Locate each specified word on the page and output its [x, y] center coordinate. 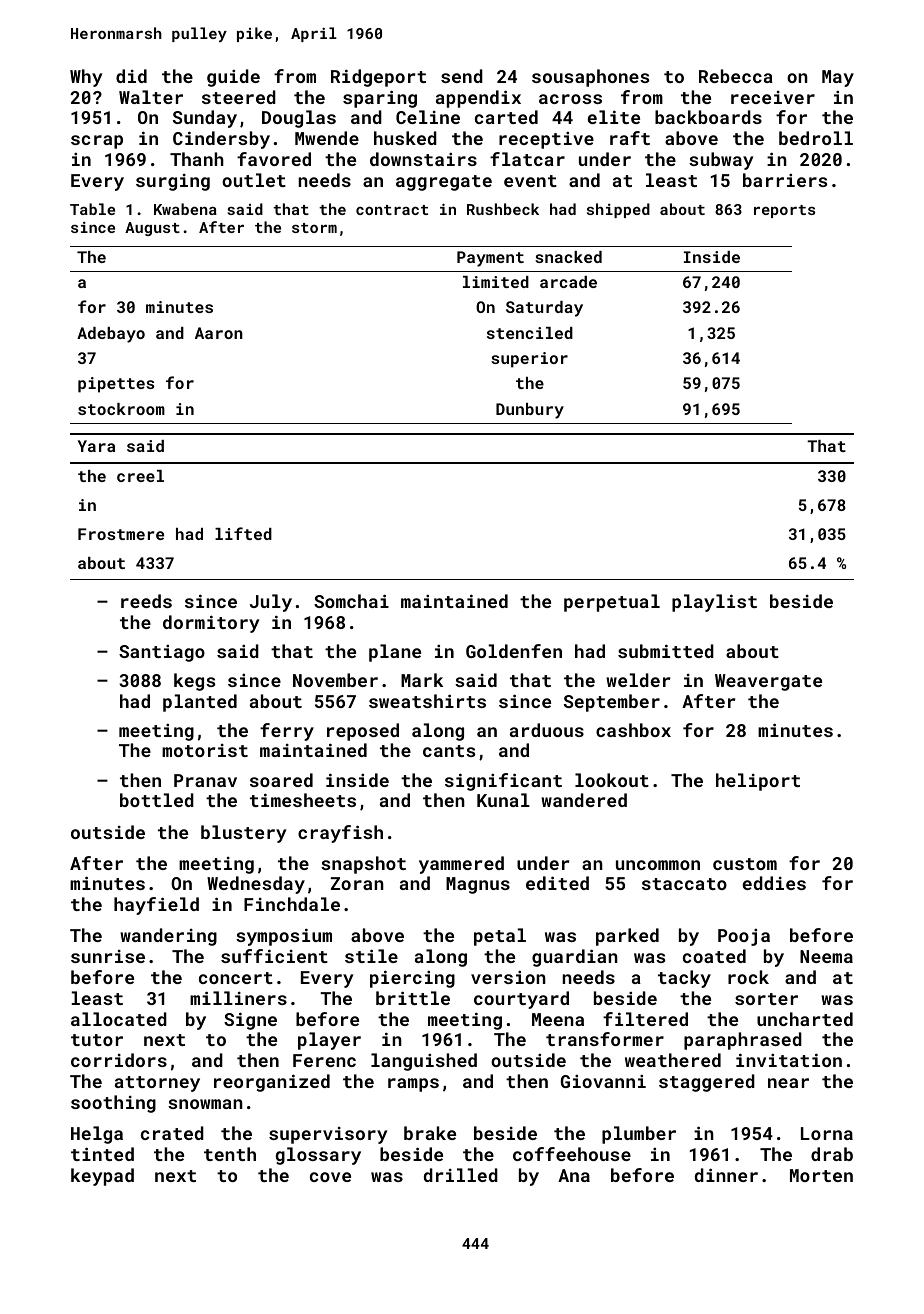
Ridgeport [378, 78]
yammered [461, 865]
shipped [618, 210]
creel [140, 476]
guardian [575, 958]
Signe [250, 1021]
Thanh [197, 159]
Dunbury [530, 411]
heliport [758, 782]
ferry [287, 732]
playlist [714, 603]
